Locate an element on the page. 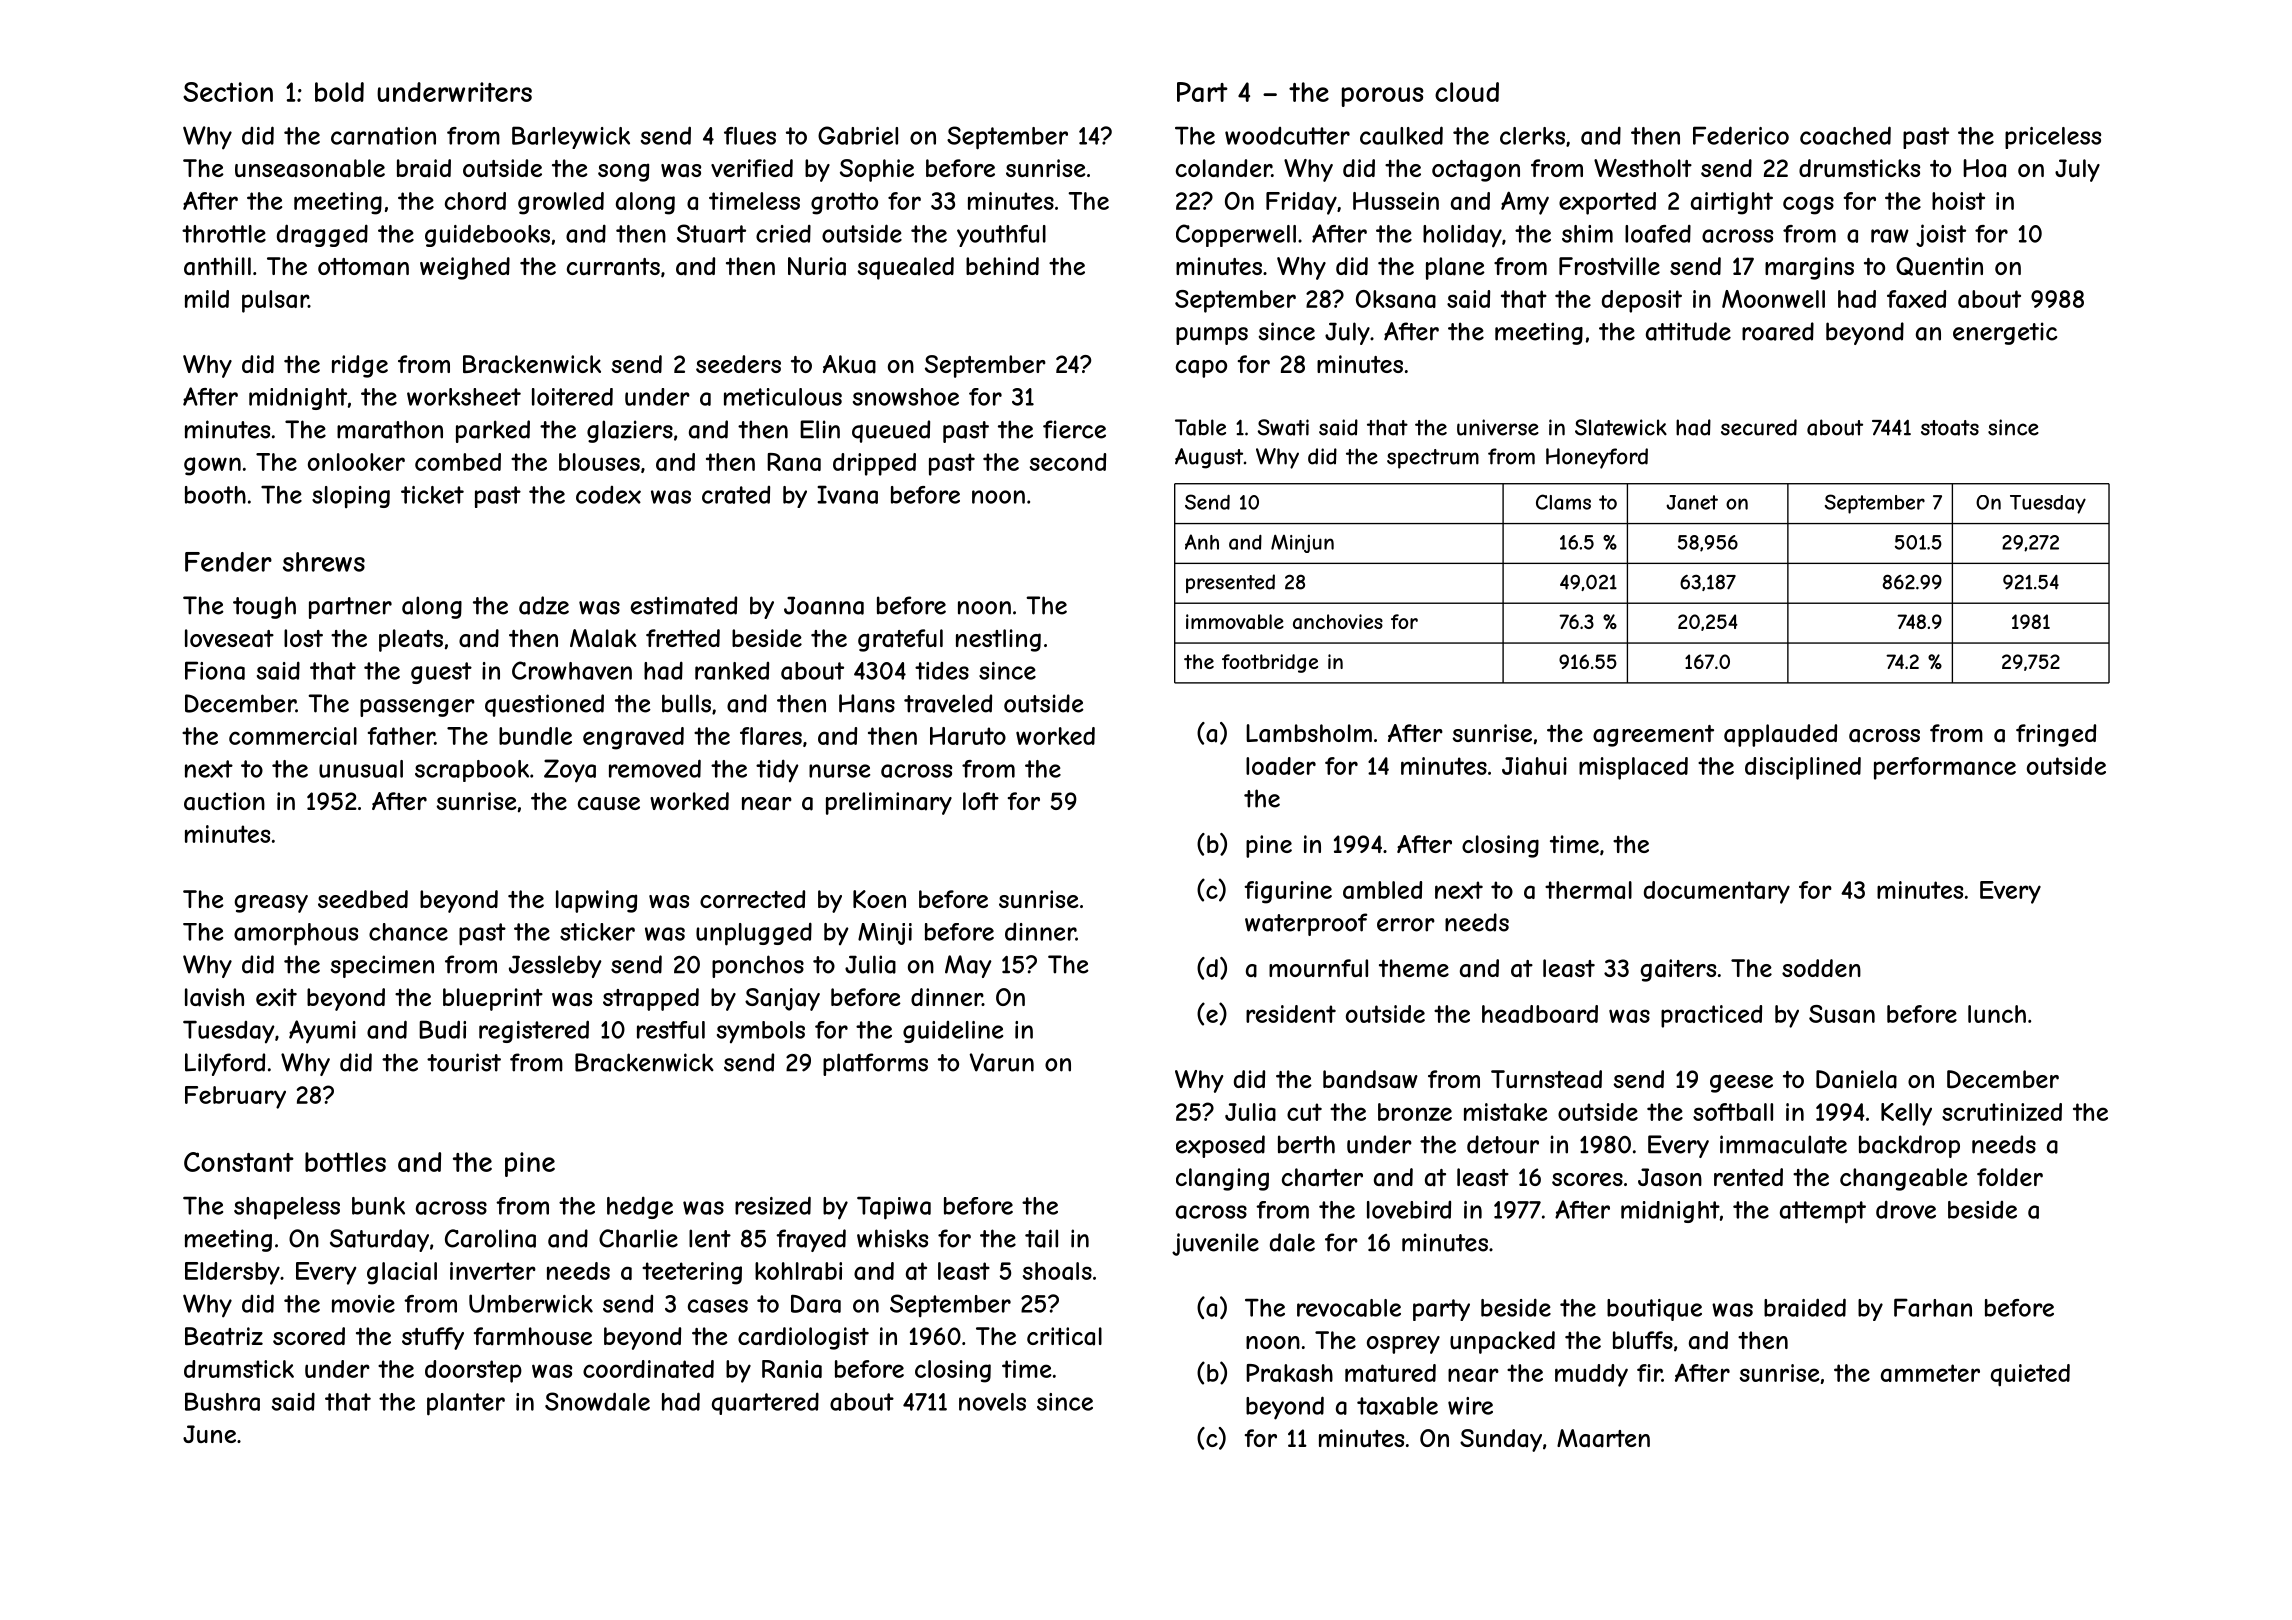  bold is located at coordinates (339, 92).
